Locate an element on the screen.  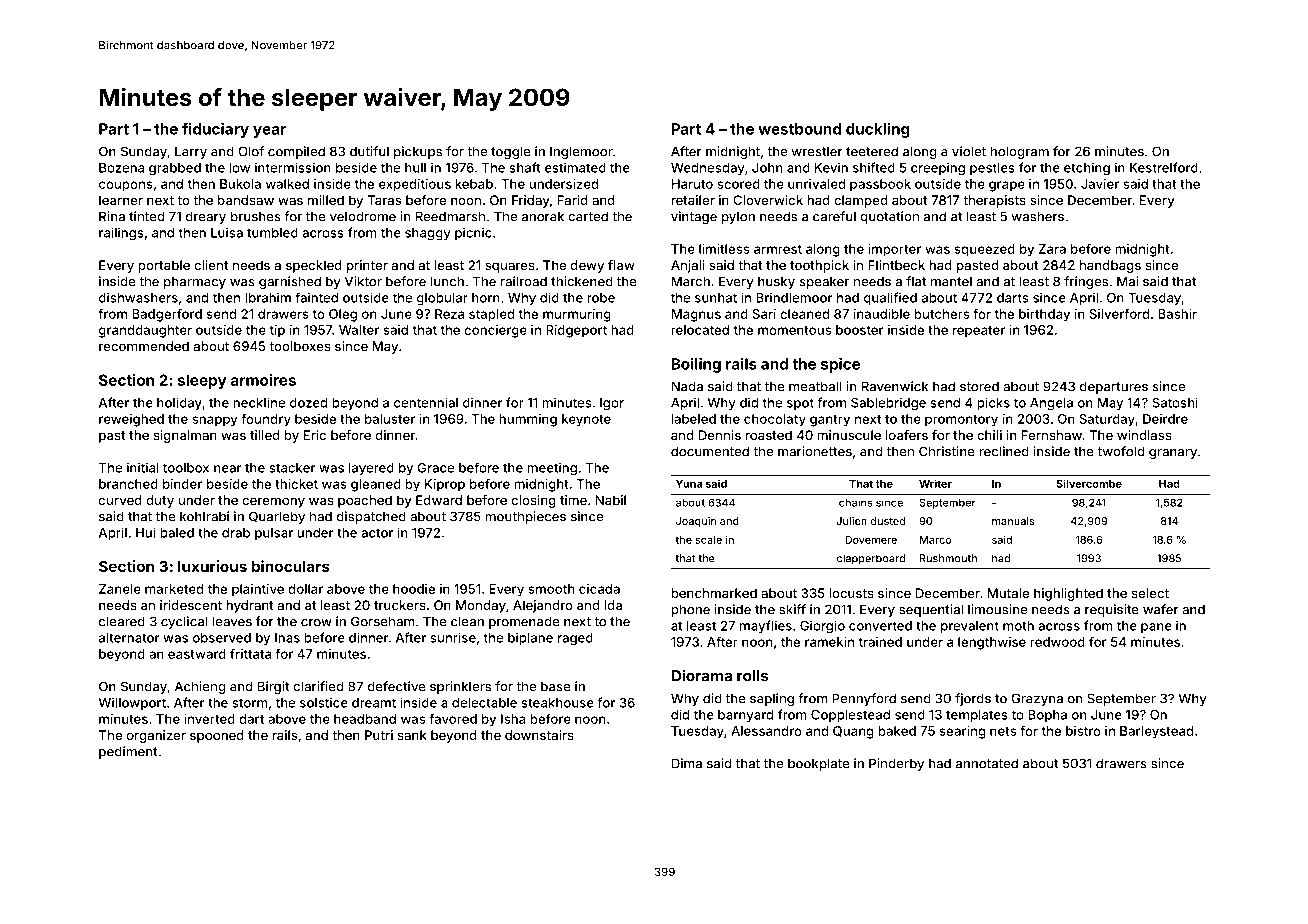
armrest is located at coordinates (778, 249).
